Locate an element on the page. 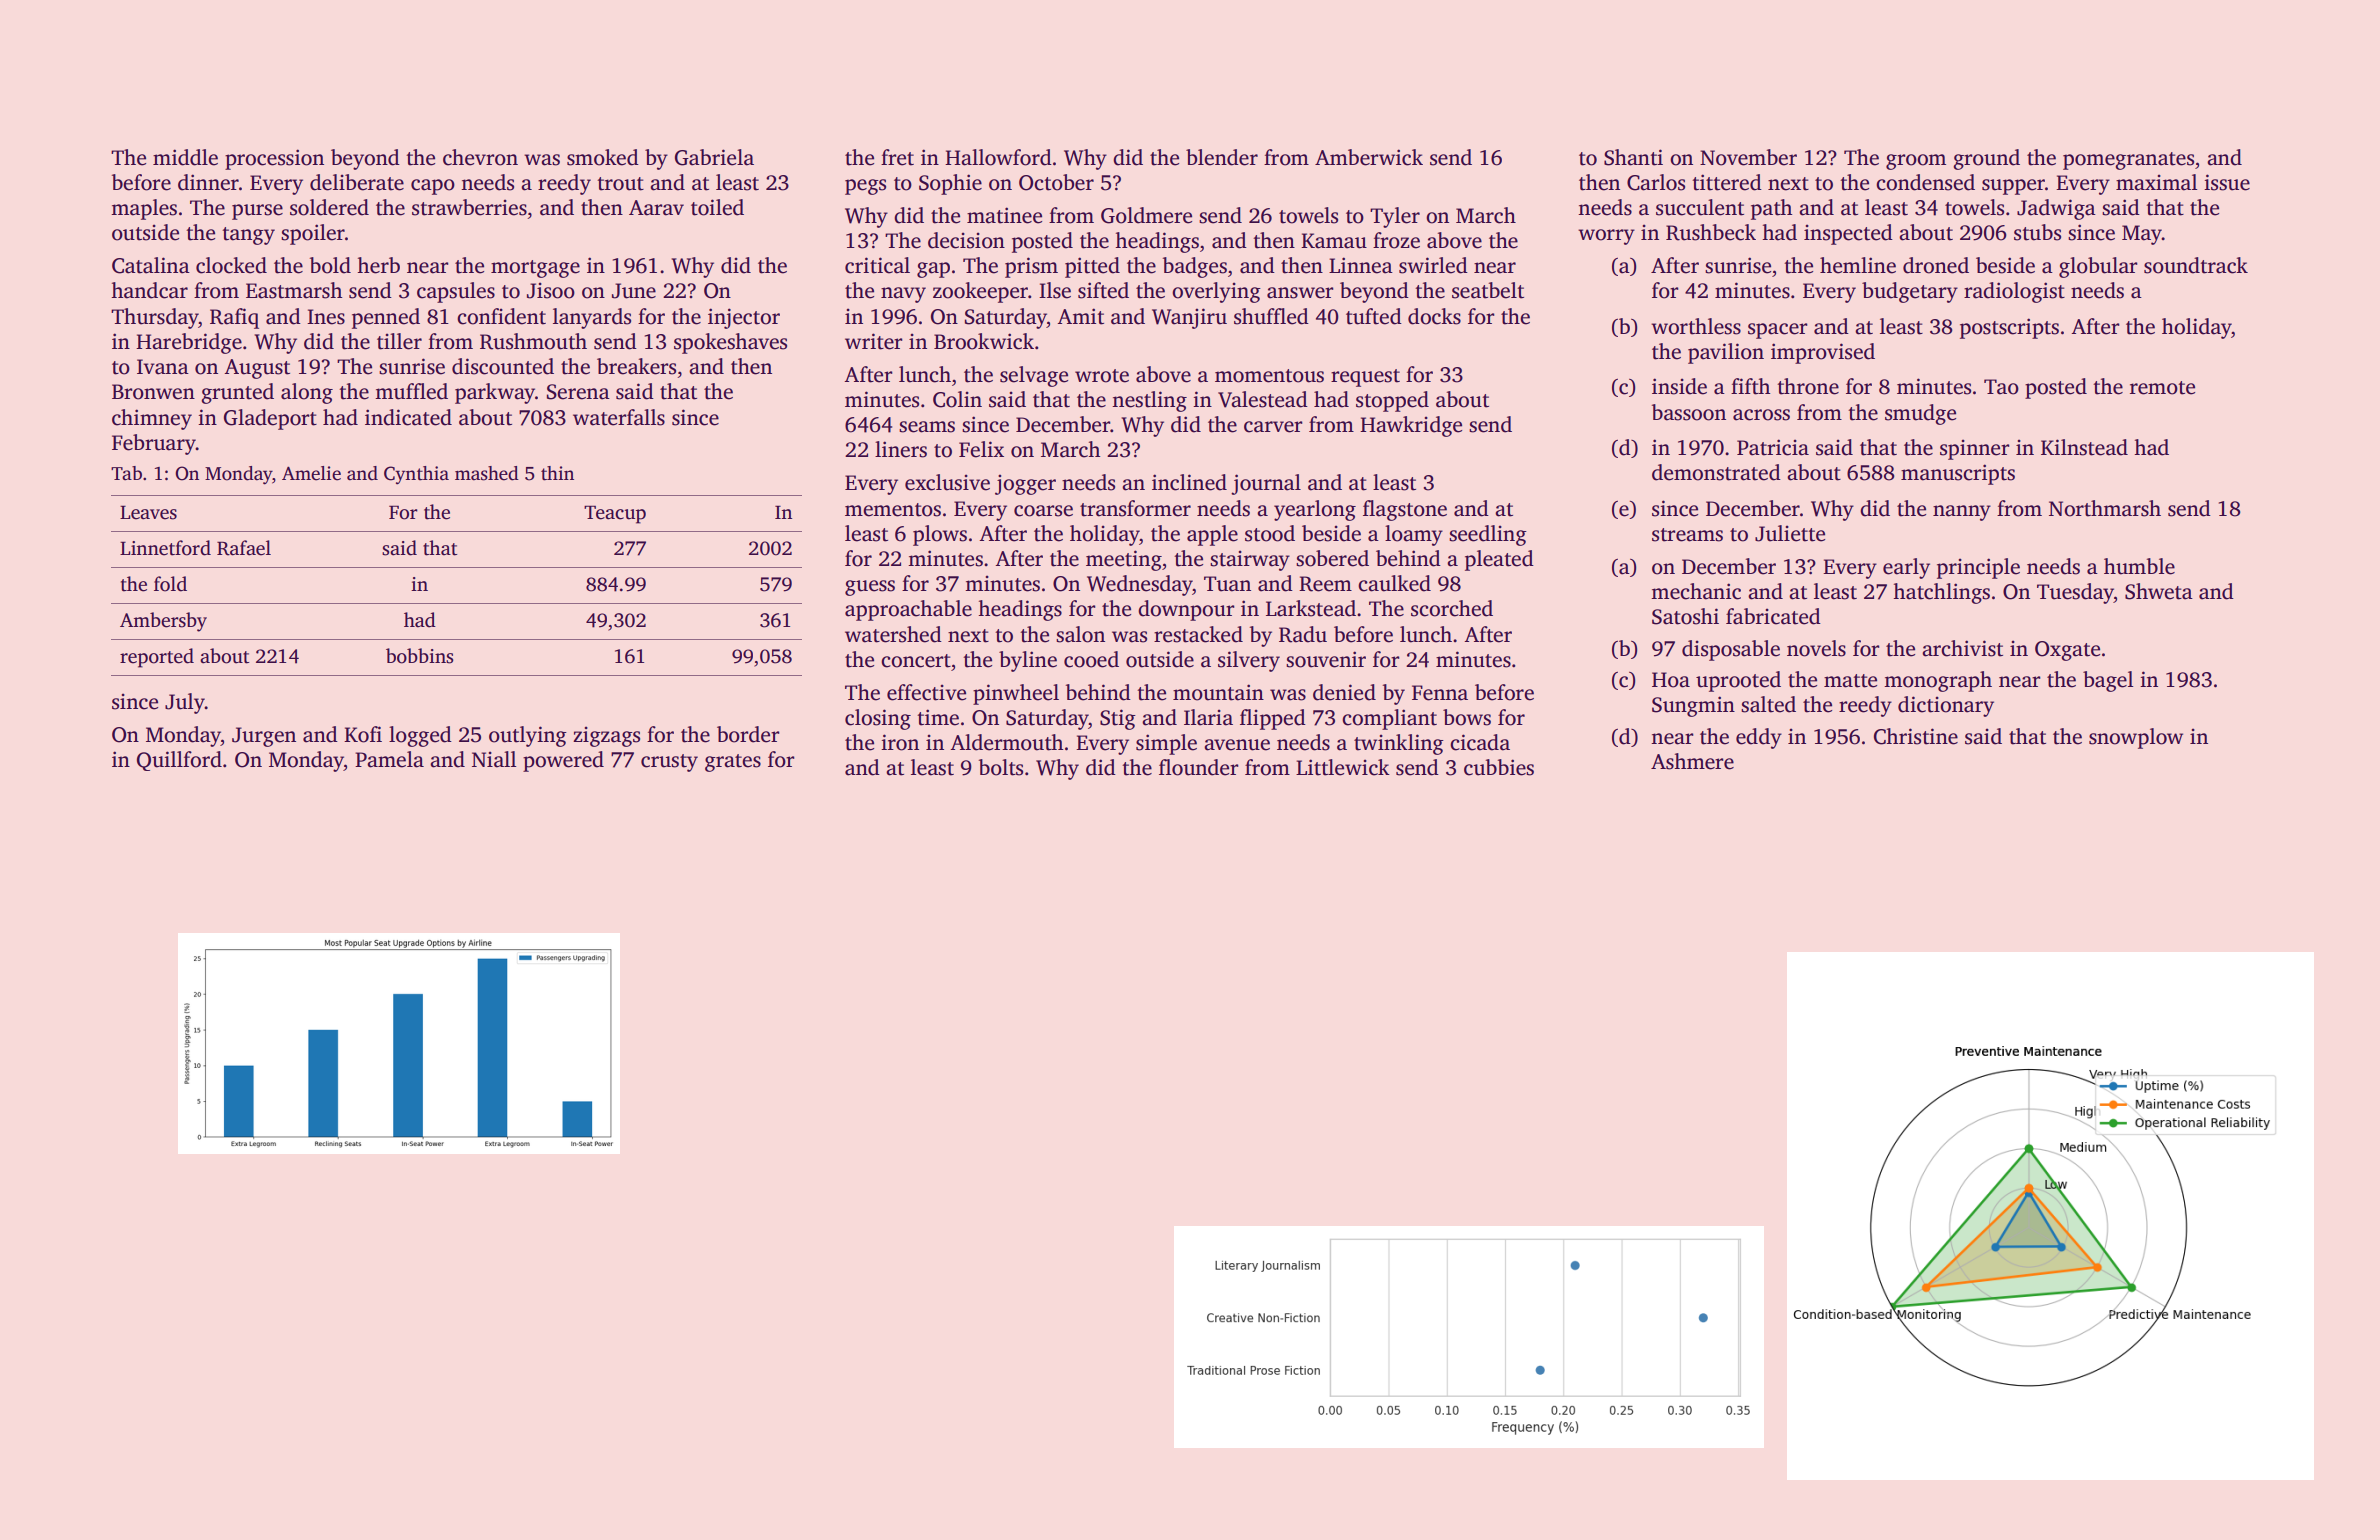 This image has width=2380, height=1540. chimney is located at coordinates (152, 419).
